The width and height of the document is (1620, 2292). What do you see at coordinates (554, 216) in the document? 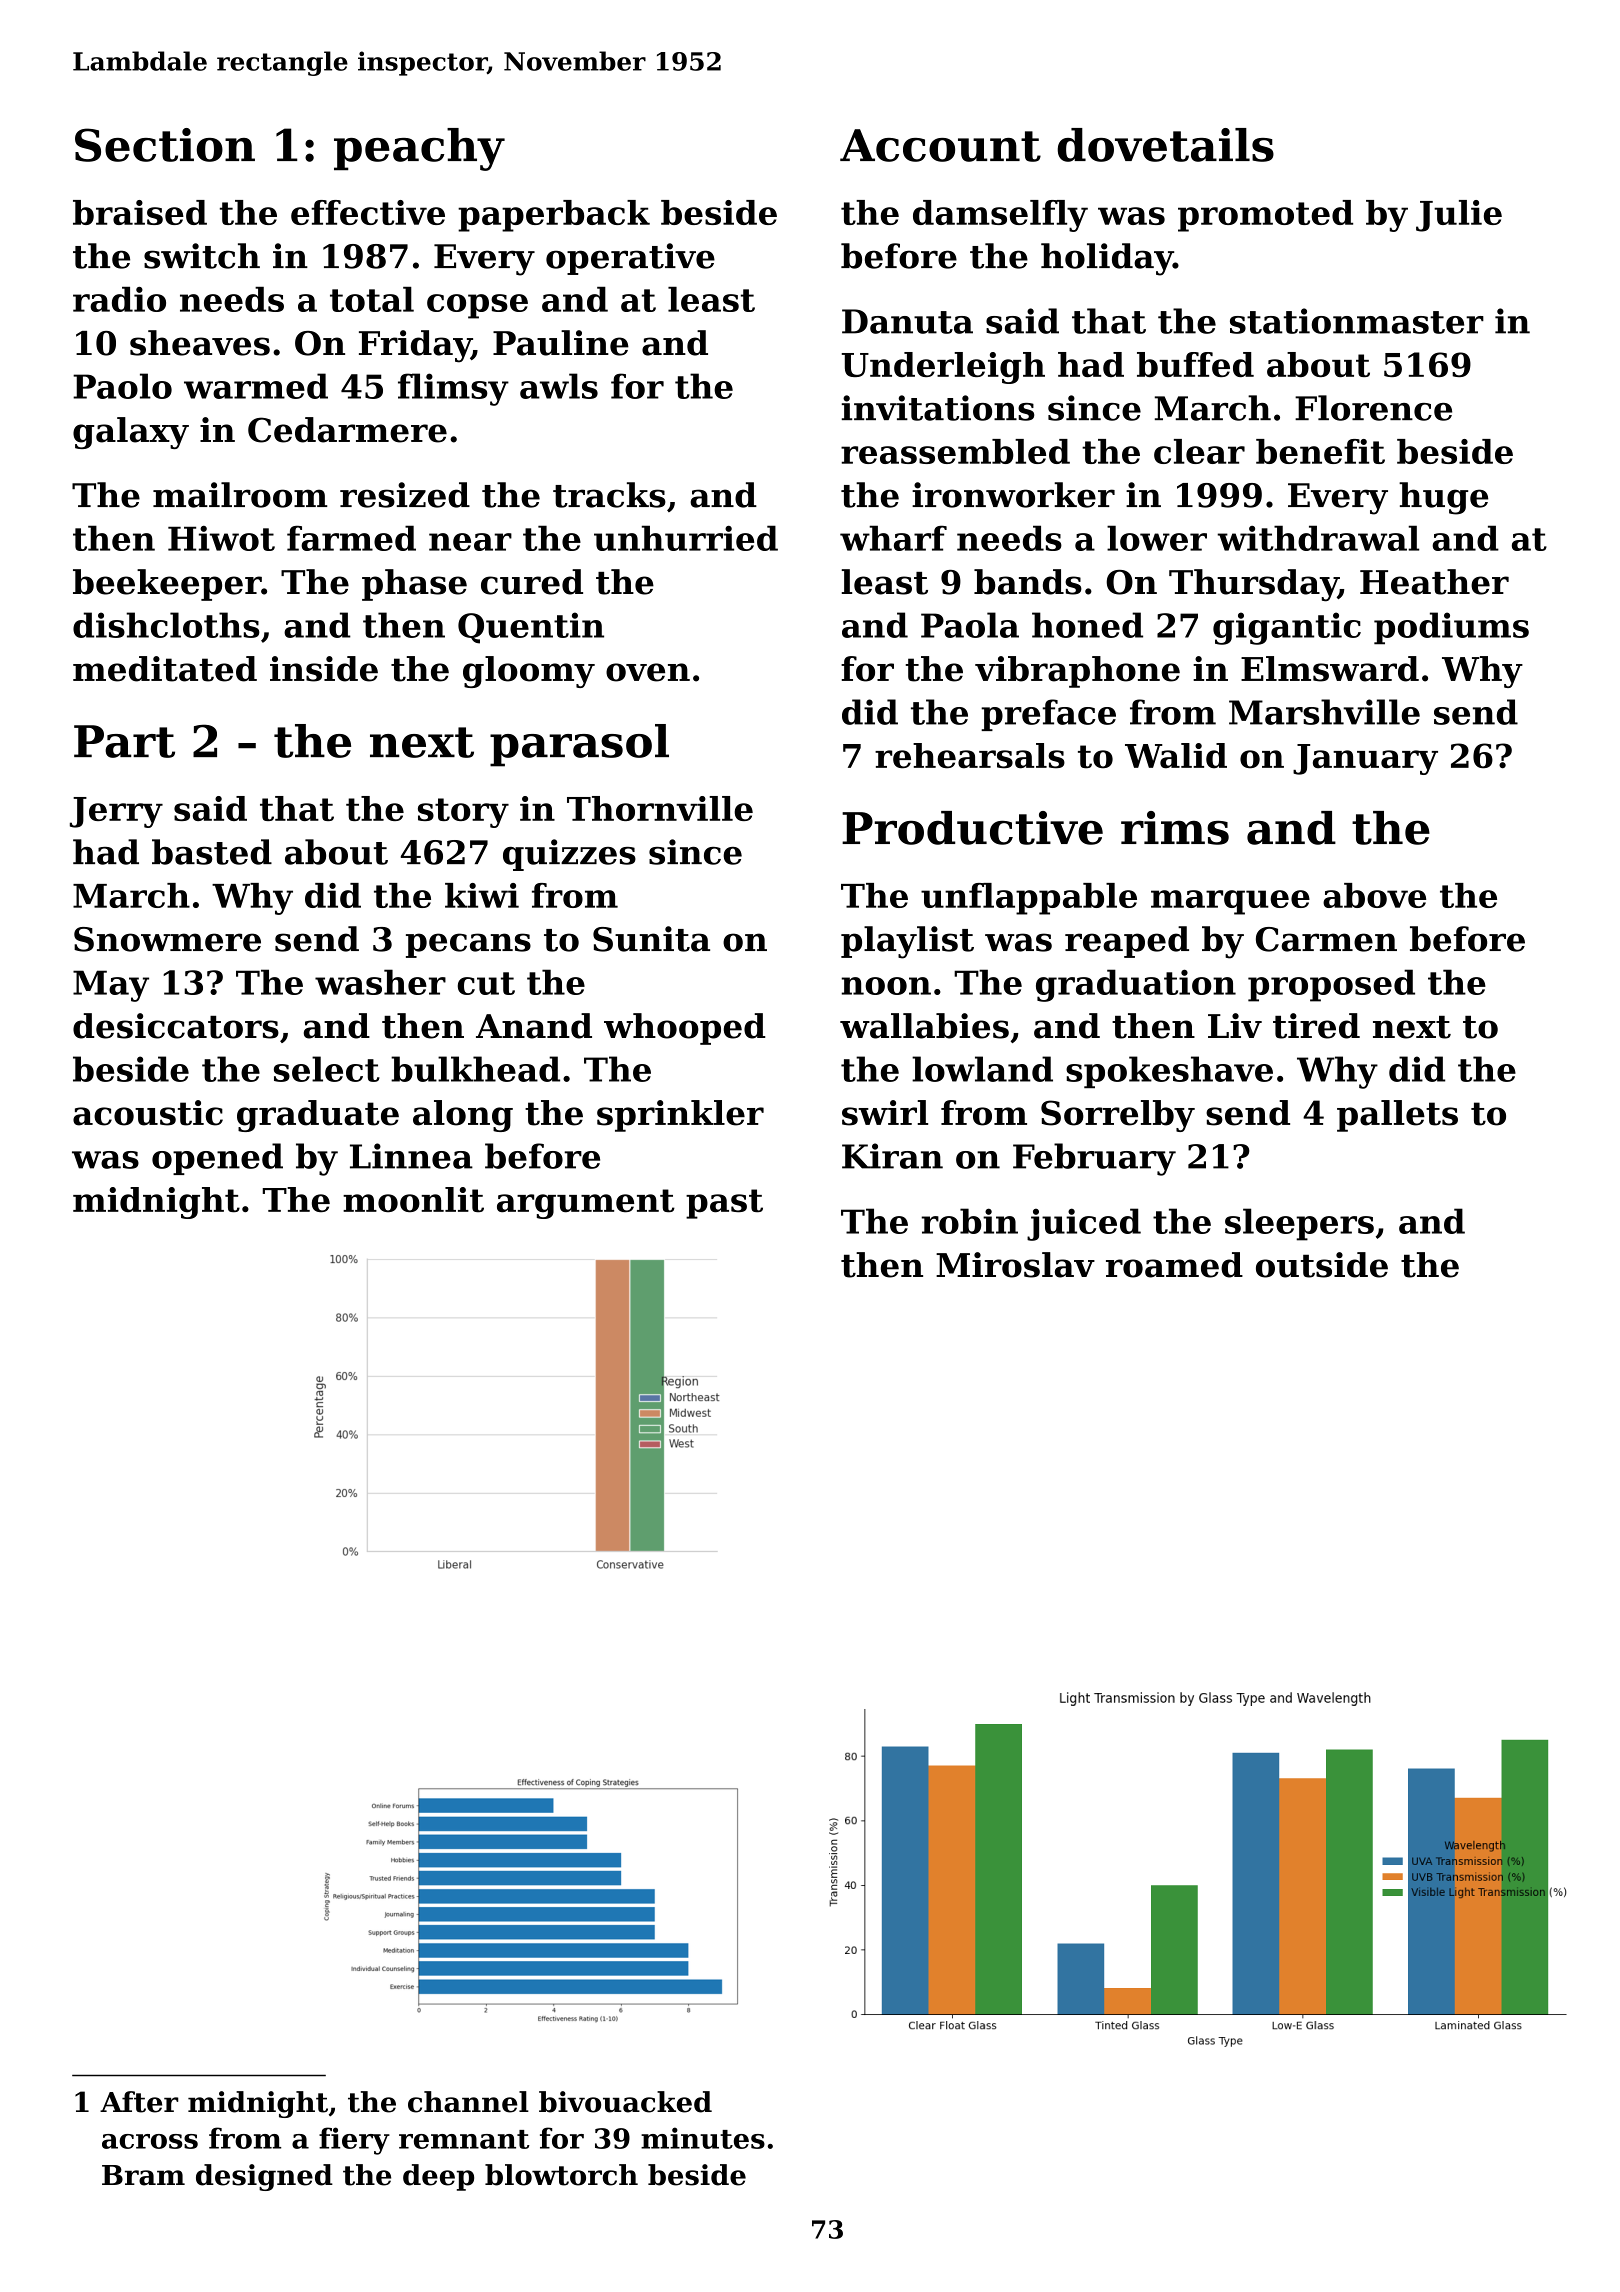
I see `paperback` at bounding box center [554, 216].
